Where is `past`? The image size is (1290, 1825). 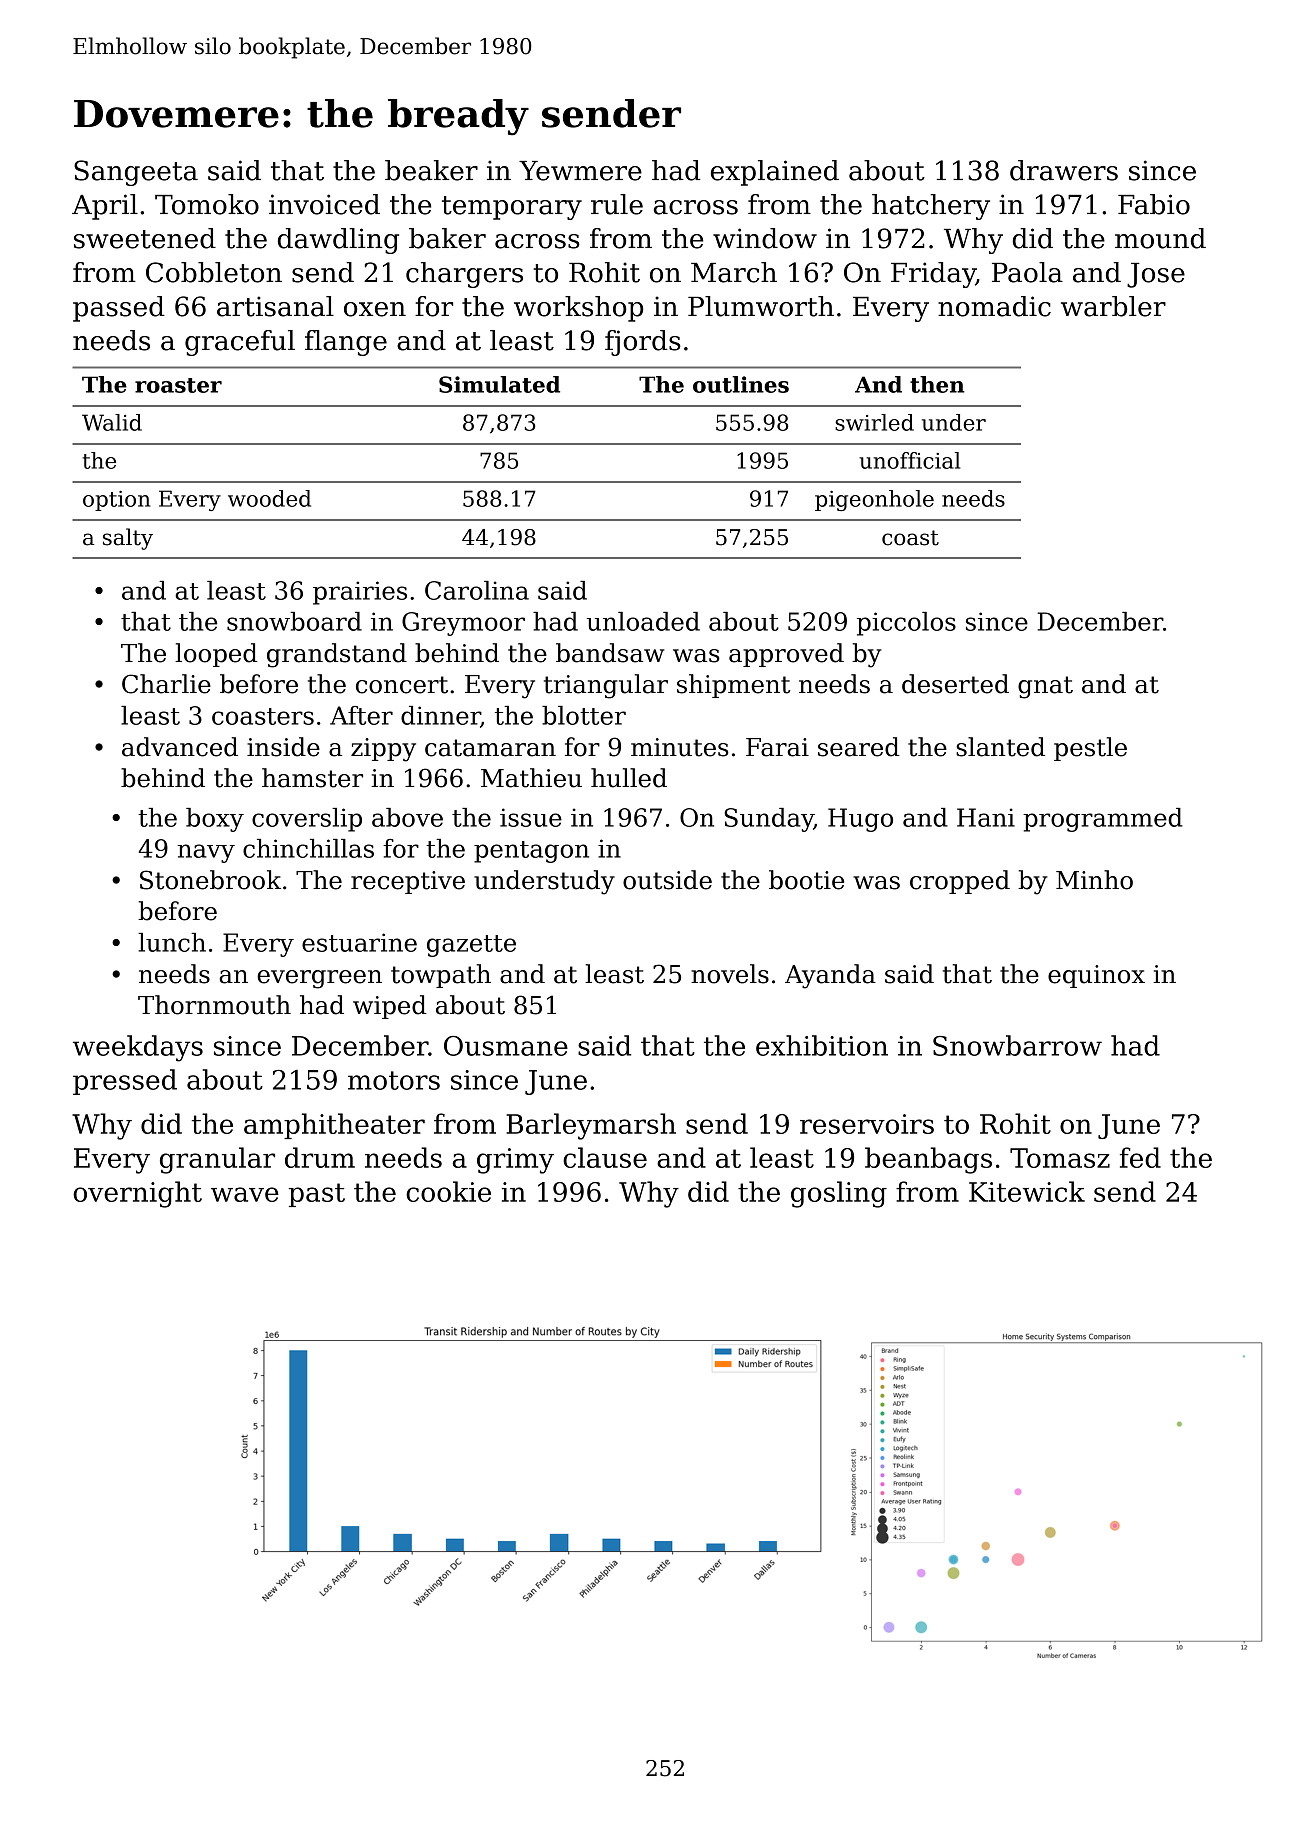 past is located at coordinates (317, 1195).
